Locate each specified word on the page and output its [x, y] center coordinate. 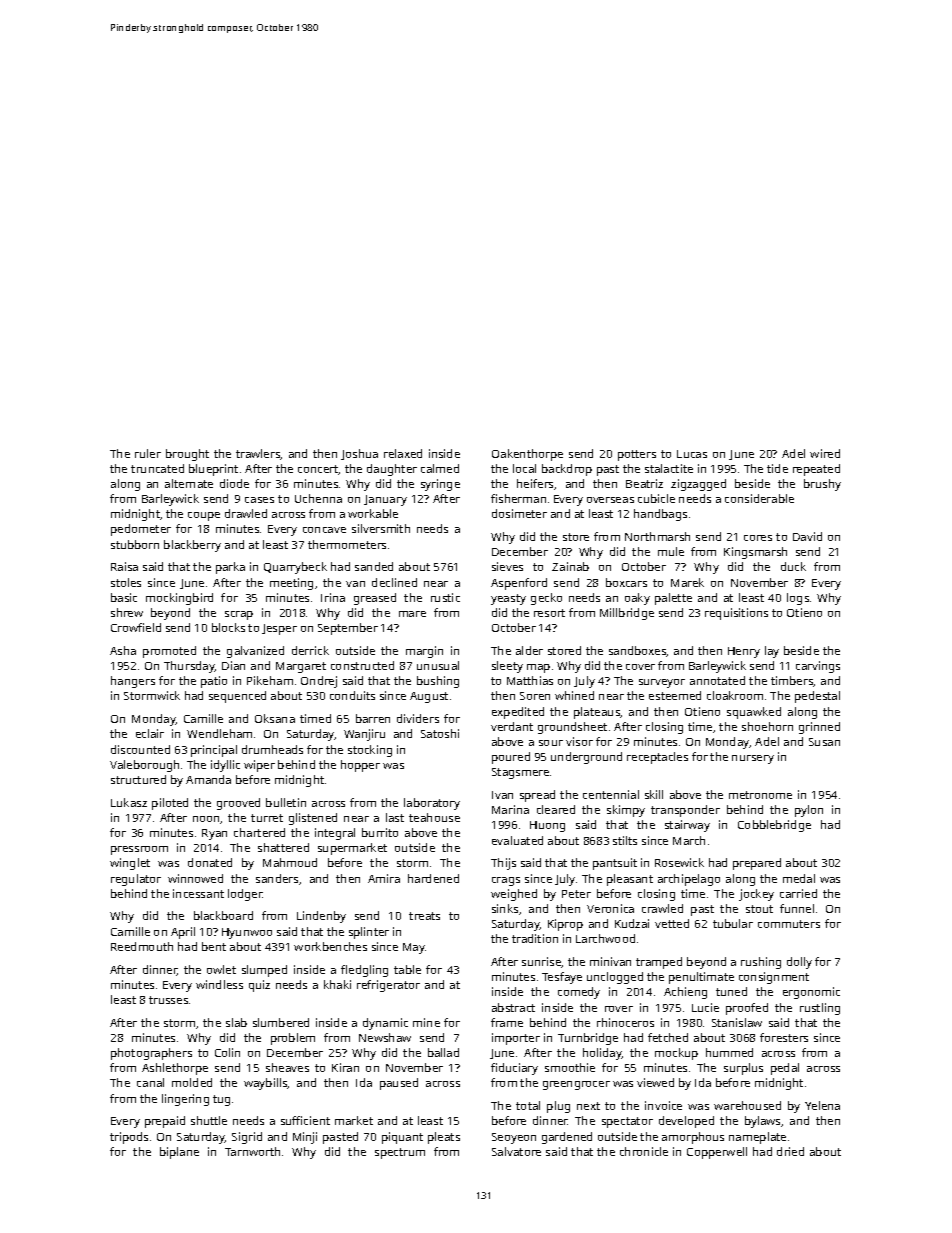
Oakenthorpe [527, 455]
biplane [179, 1153]
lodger [245, 895]
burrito [380, 832]
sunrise [542, 962]
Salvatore [516, 1151]
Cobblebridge [774, 826]
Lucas [692, 454]
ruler [148, 453]
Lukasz [129, 802]
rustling [820, 1009]
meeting [291, 584]
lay [772, 652]
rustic [445, 597]
